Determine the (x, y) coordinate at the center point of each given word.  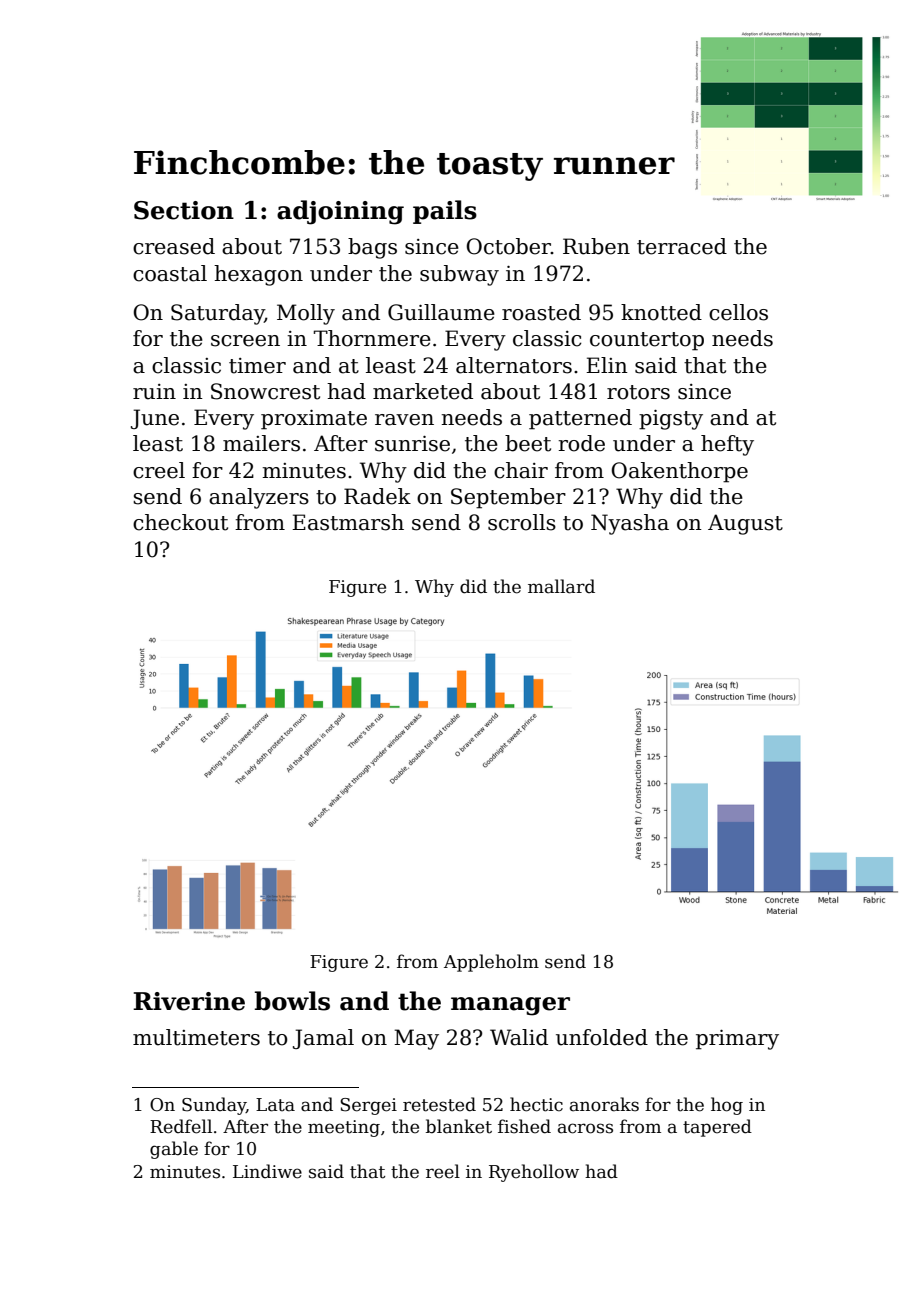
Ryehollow (534, 1173)
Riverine (189, 1001)
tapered (717, 1128)
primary (737, 1040)
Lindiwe (267, 1171)
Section (184, 210)
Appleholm (491, 963)
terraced (682, 246)
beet (528, 443)
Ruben (596, 246)
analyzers (259, 498)
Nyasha (630, 524)
